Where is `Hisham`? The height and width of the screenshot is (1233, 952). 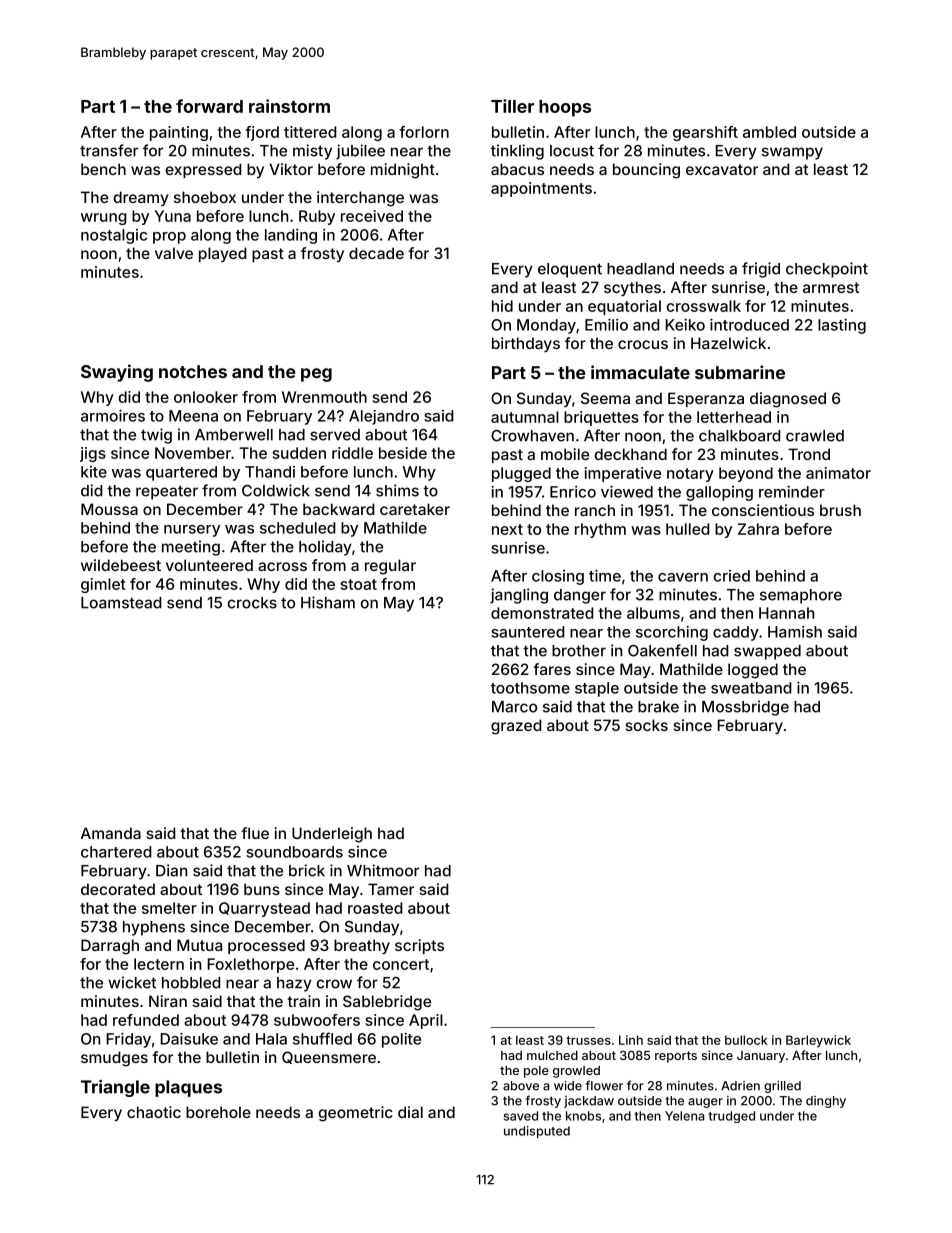
Hisham is located at coordinates (328, 602).
